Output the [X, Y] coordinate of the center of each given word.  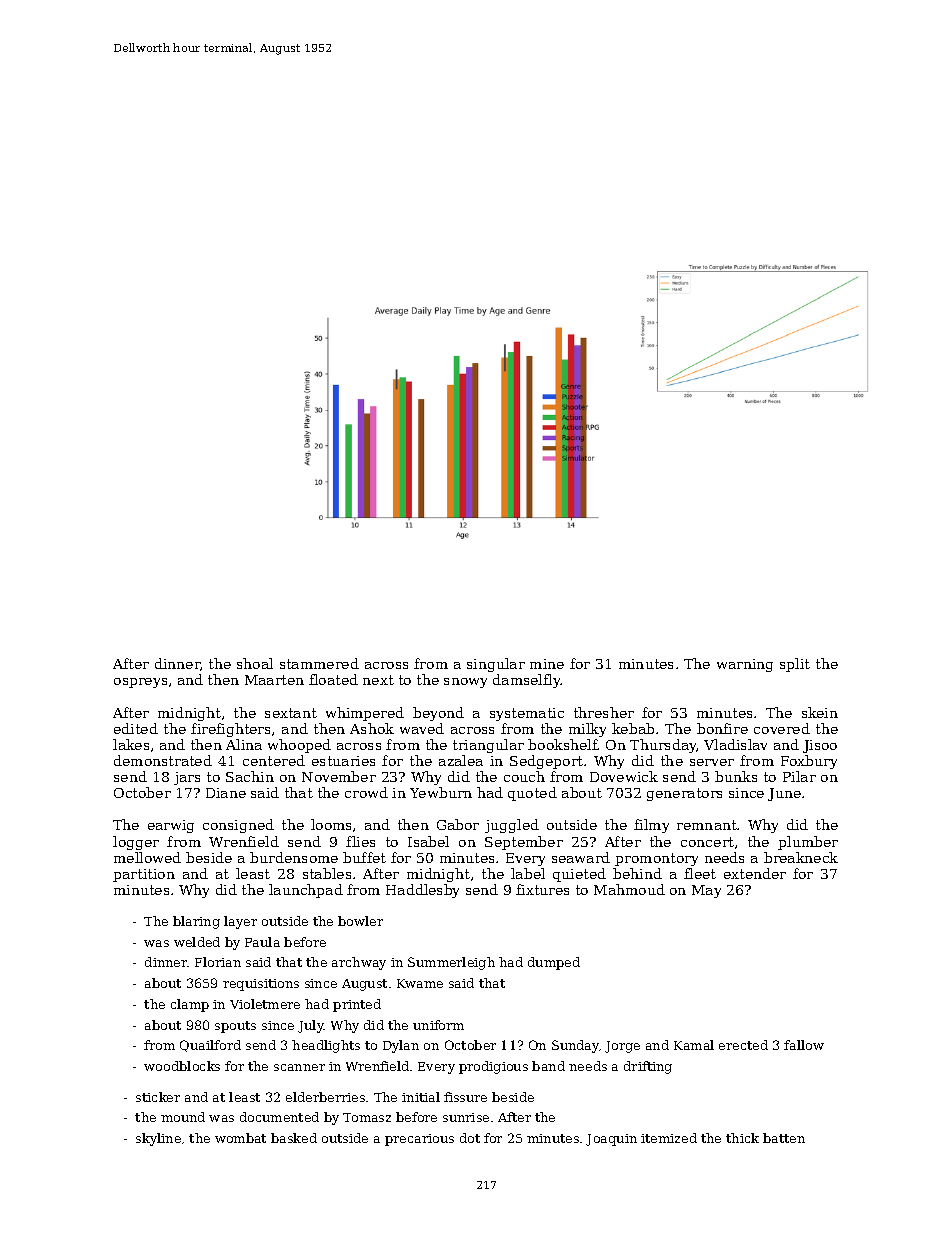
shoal [255, 663]
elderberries [325, 1097]
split [795, 665]
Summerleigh [451, 963]
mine [547, 664]
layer [240, 922]
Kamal [694, 1045]
